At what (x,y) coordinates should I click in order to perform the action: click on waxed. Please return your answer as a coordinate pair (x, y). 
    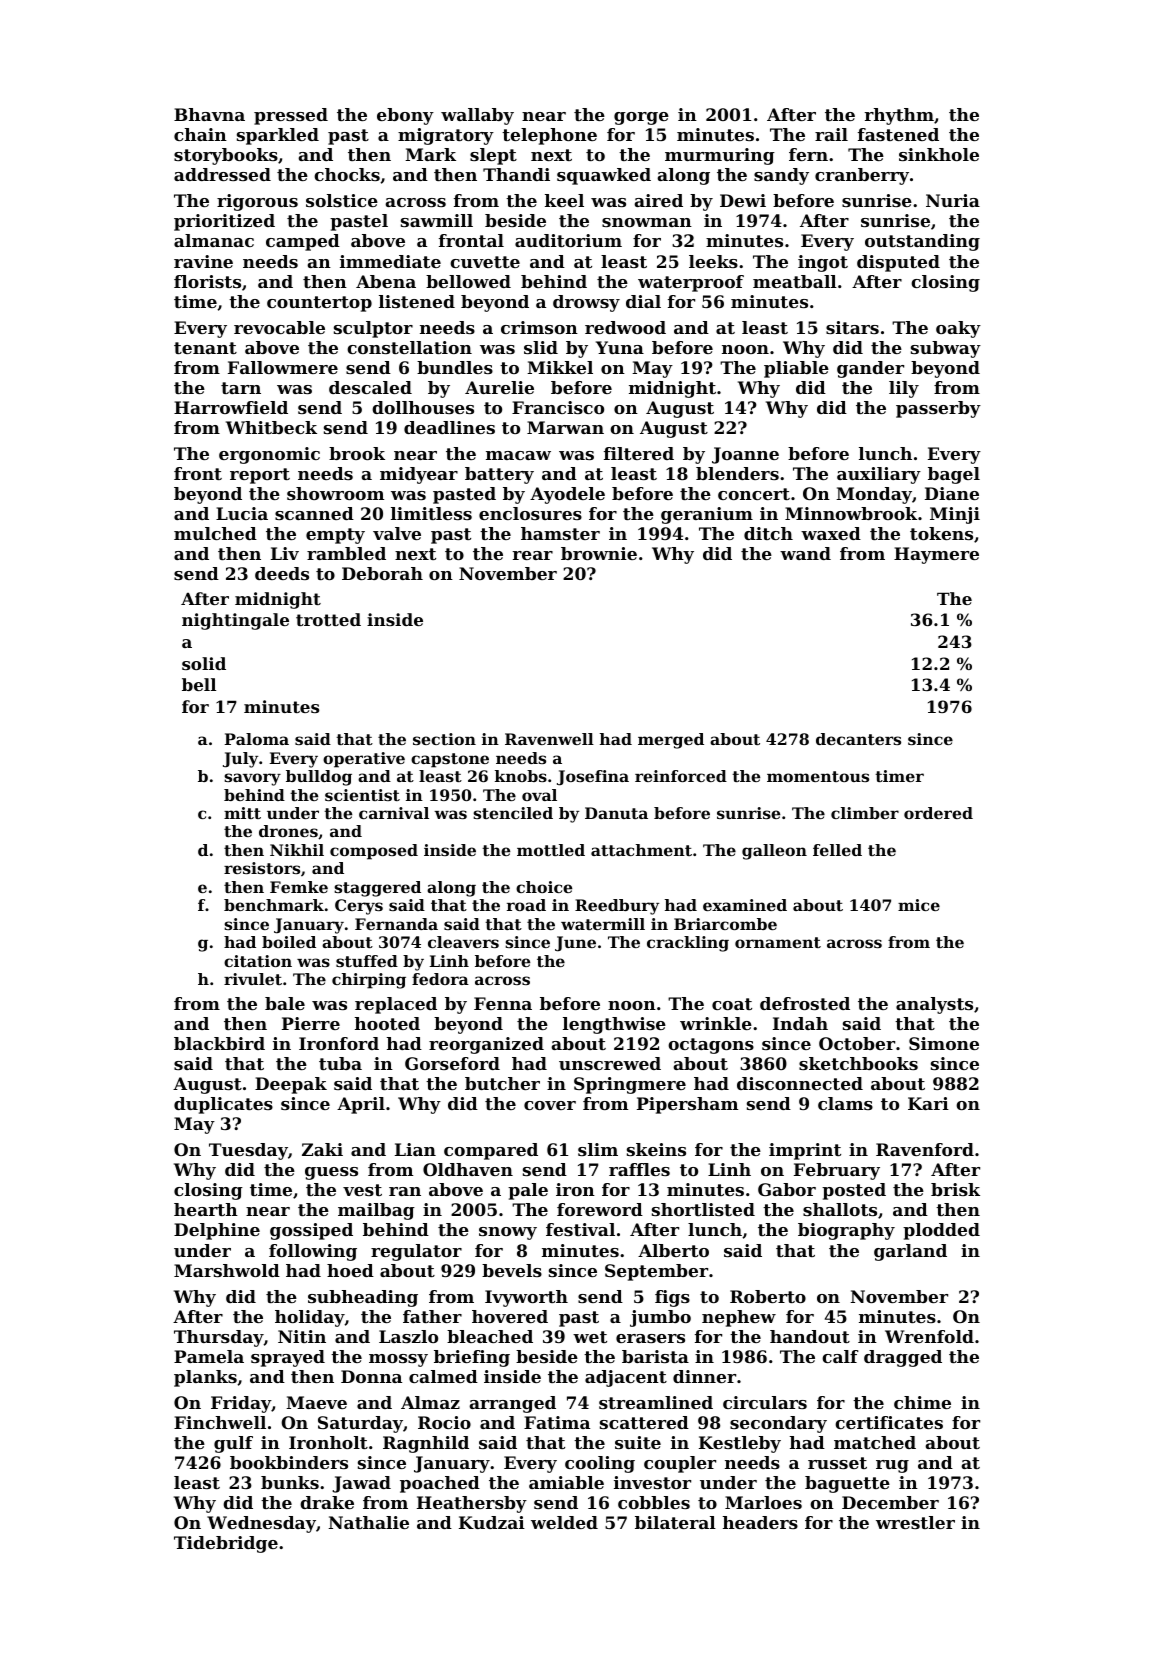
    Looking at the image, I should click on (831, 533).
